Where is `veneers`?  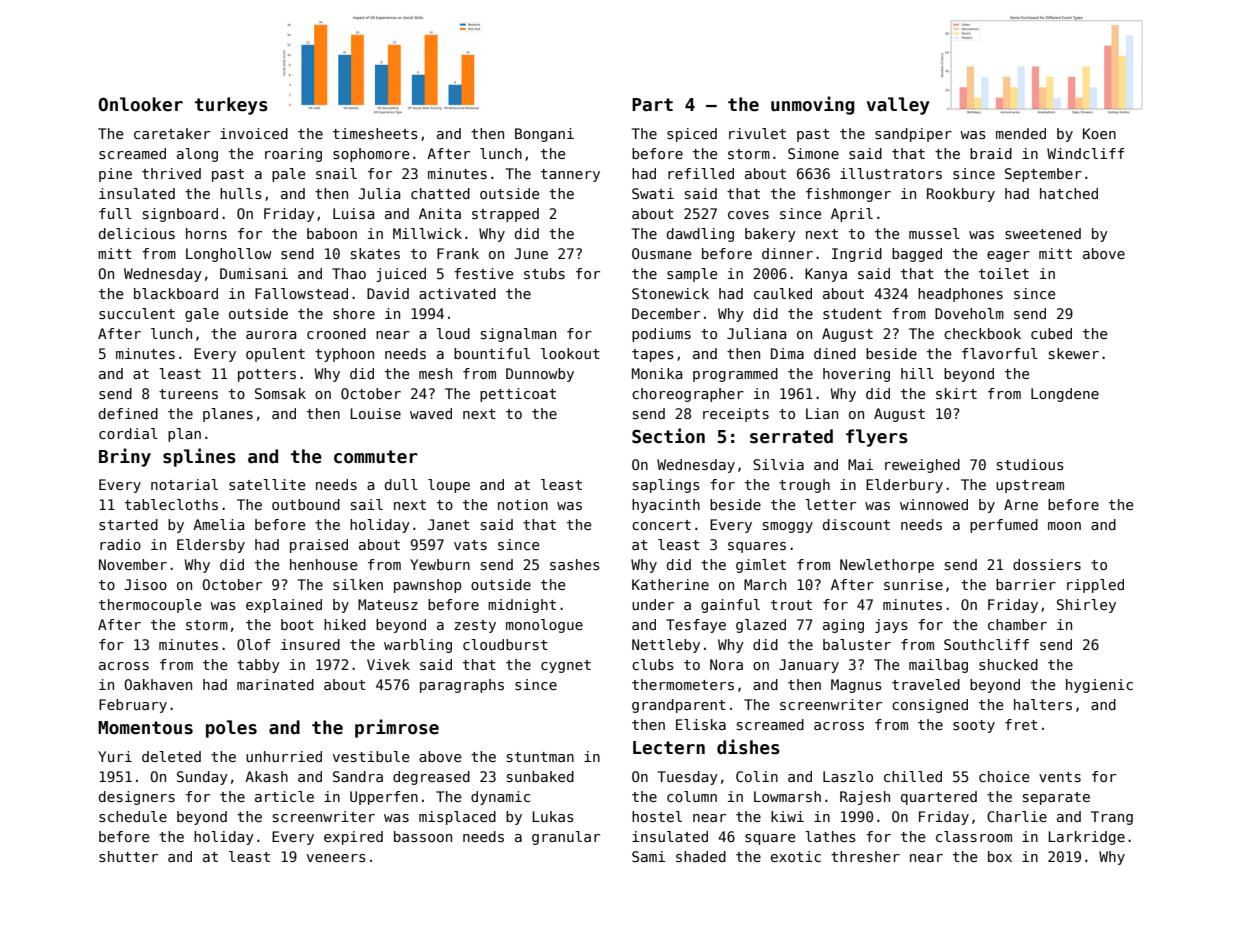
veneers is located at coordinates (336, 858).
